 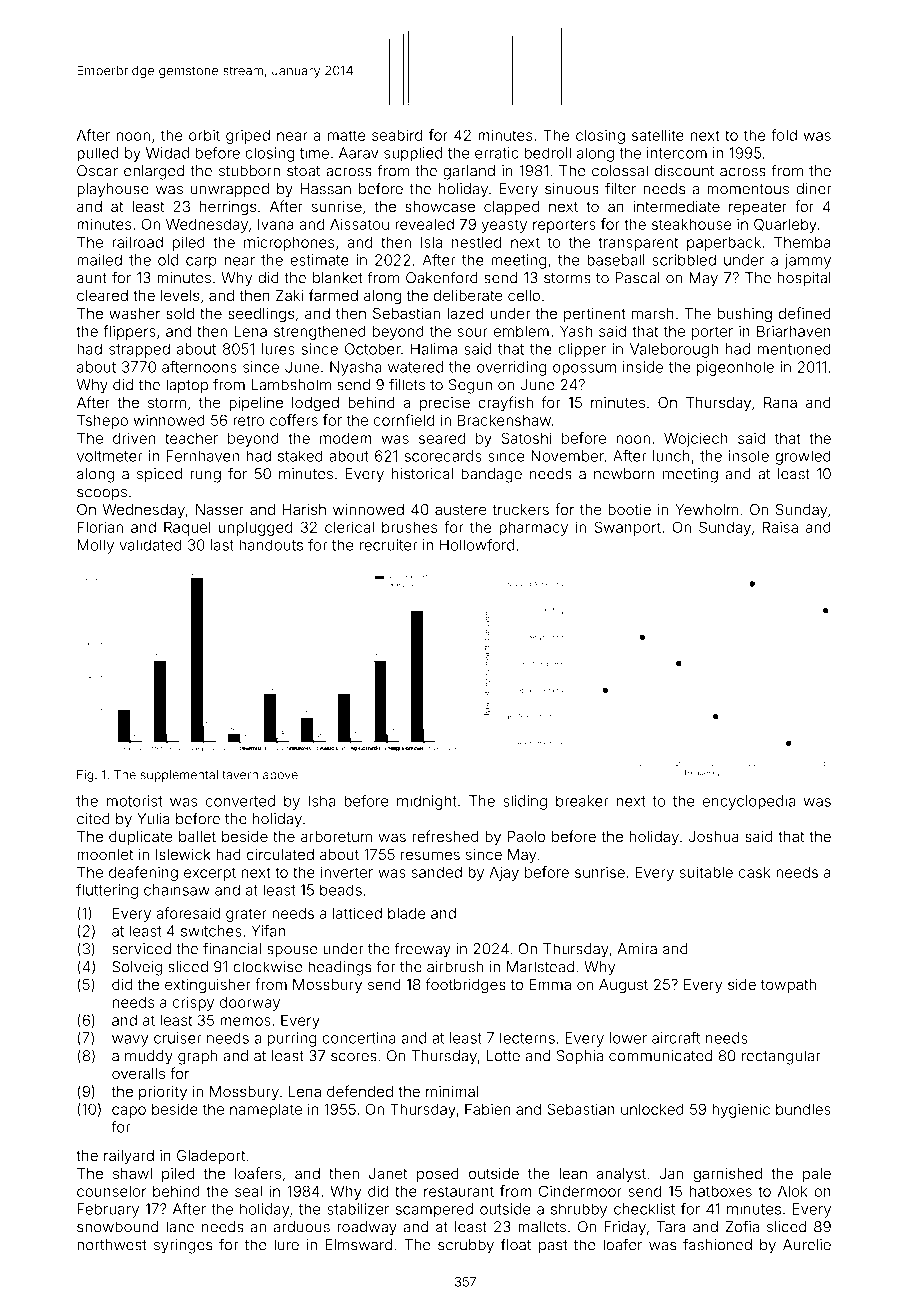 What do you see at coordinates (137, 968) in the image?
I see `Solveig` at bounding box center [137, 968].
